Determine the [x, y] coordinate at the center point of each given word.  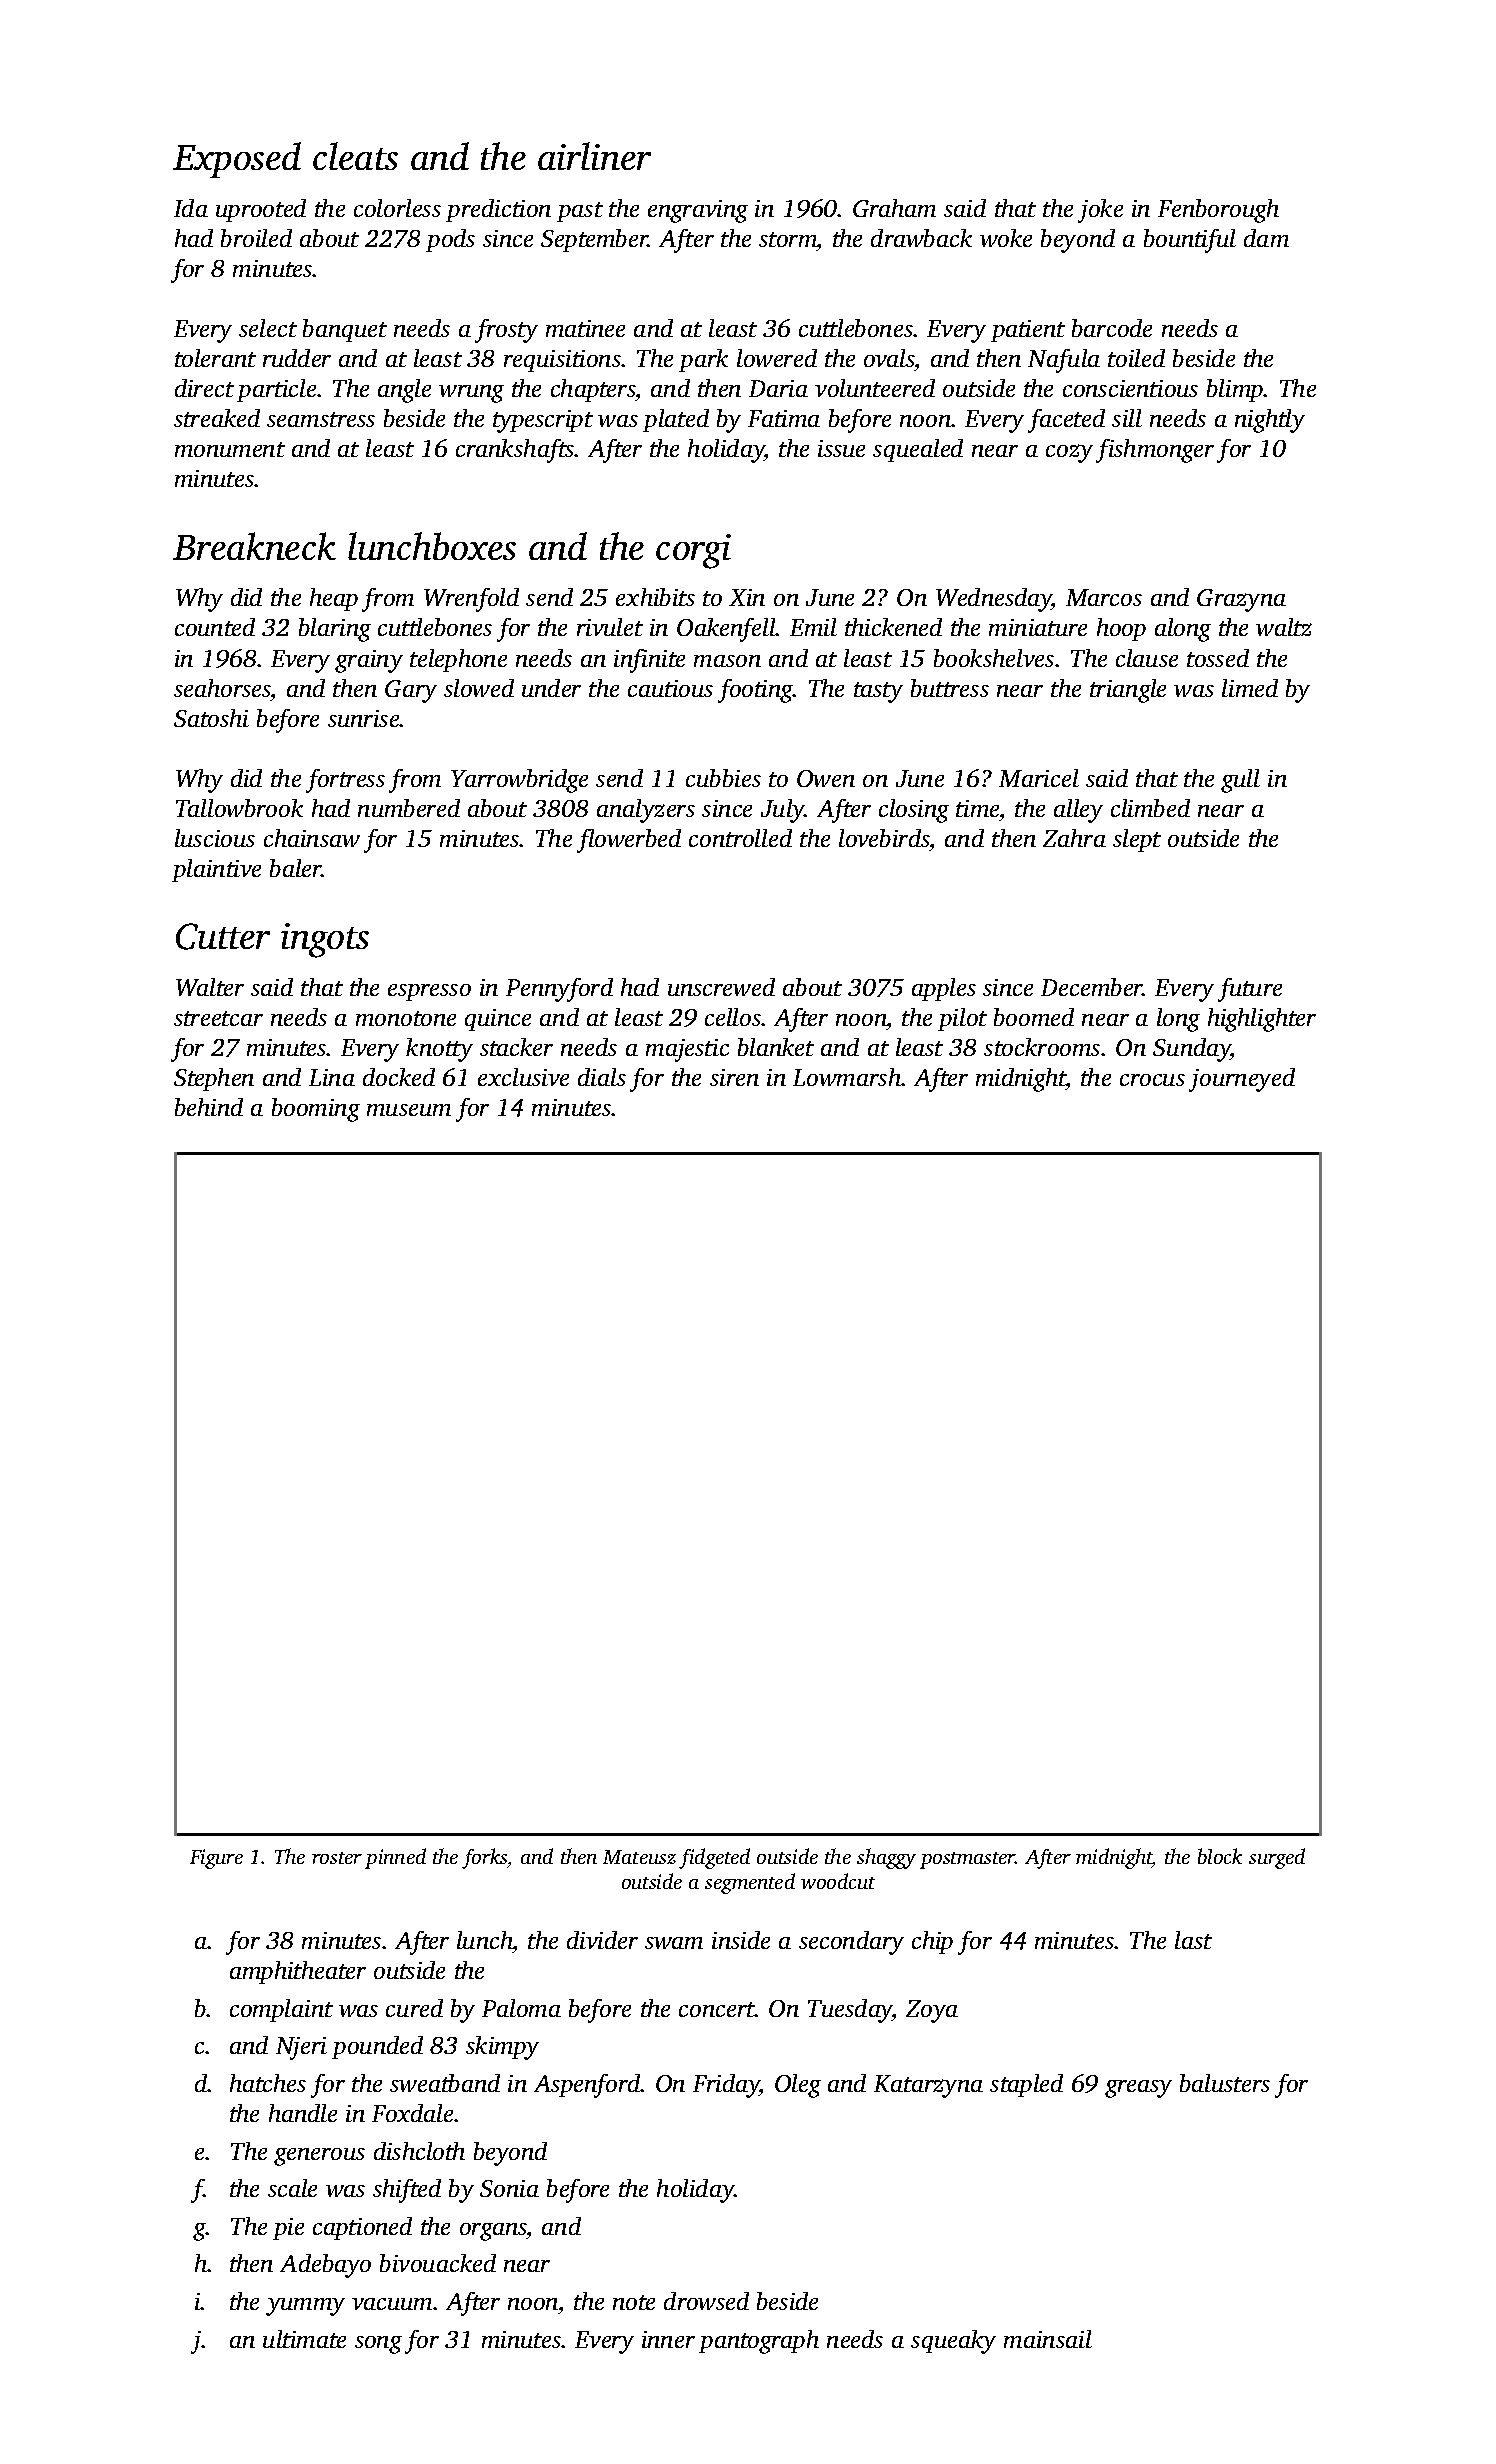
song [378, 2345]
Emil [813, 627]
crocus [1152, 1080]
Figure [216, 1859]
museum [409, 1110]
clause [1147, 658]
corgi [693, 551]
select [268, 328]
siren [734, 1077]
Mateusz [639, 1857]
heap [334, 599]
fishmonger [1155, 451]
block [1220, 1856]
